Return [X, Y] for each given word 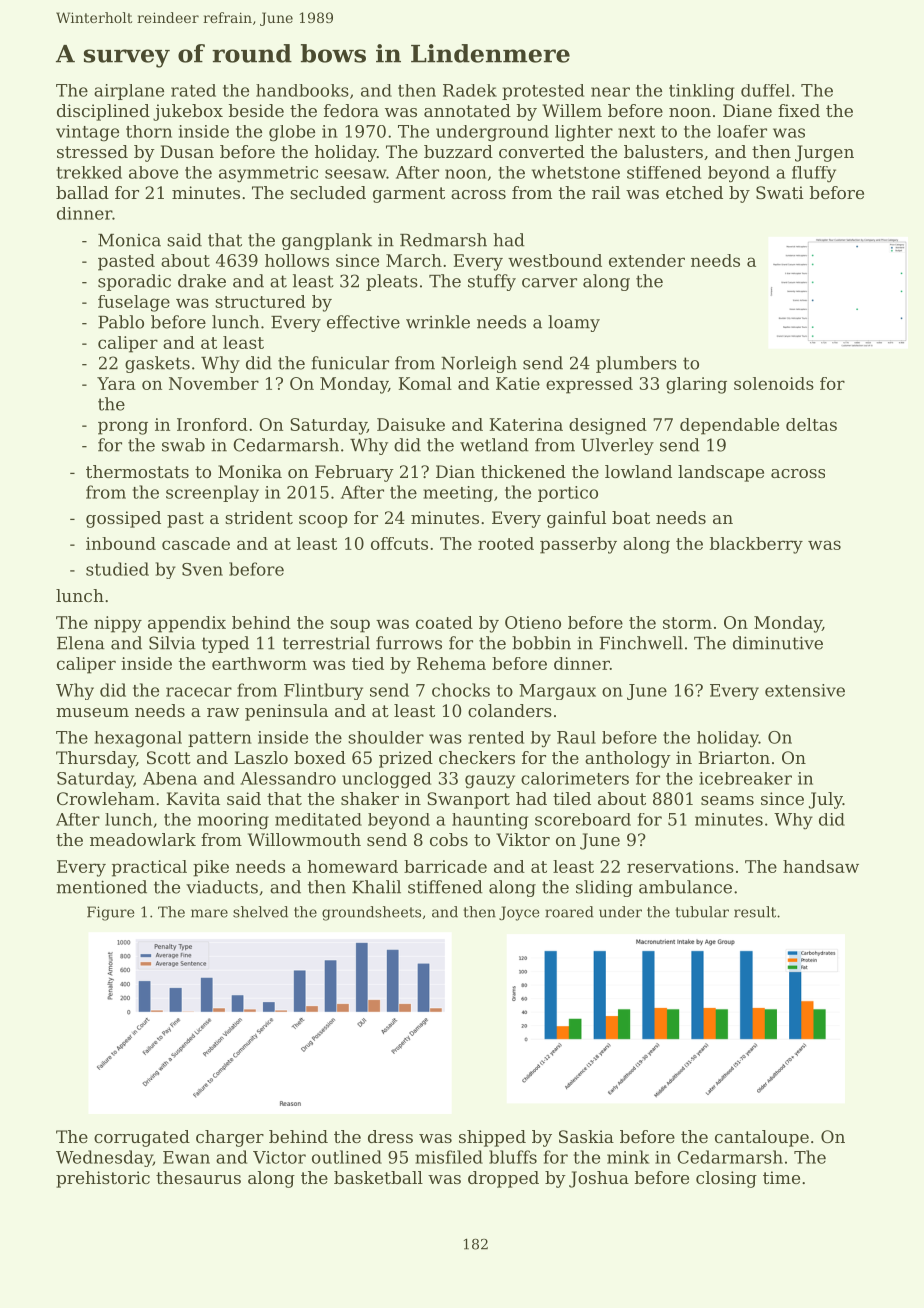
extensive [805, 690]
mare [209, 913]
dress [390, 1136]
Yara [116, 383]
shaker [370, 798]
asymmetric [268, 174]
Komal [425, 383]
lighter [584, 133]
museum [92, 712]
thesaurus [198, 1177]
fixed [799, 110]
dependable [729, 426]
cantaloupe [762, 1138]
